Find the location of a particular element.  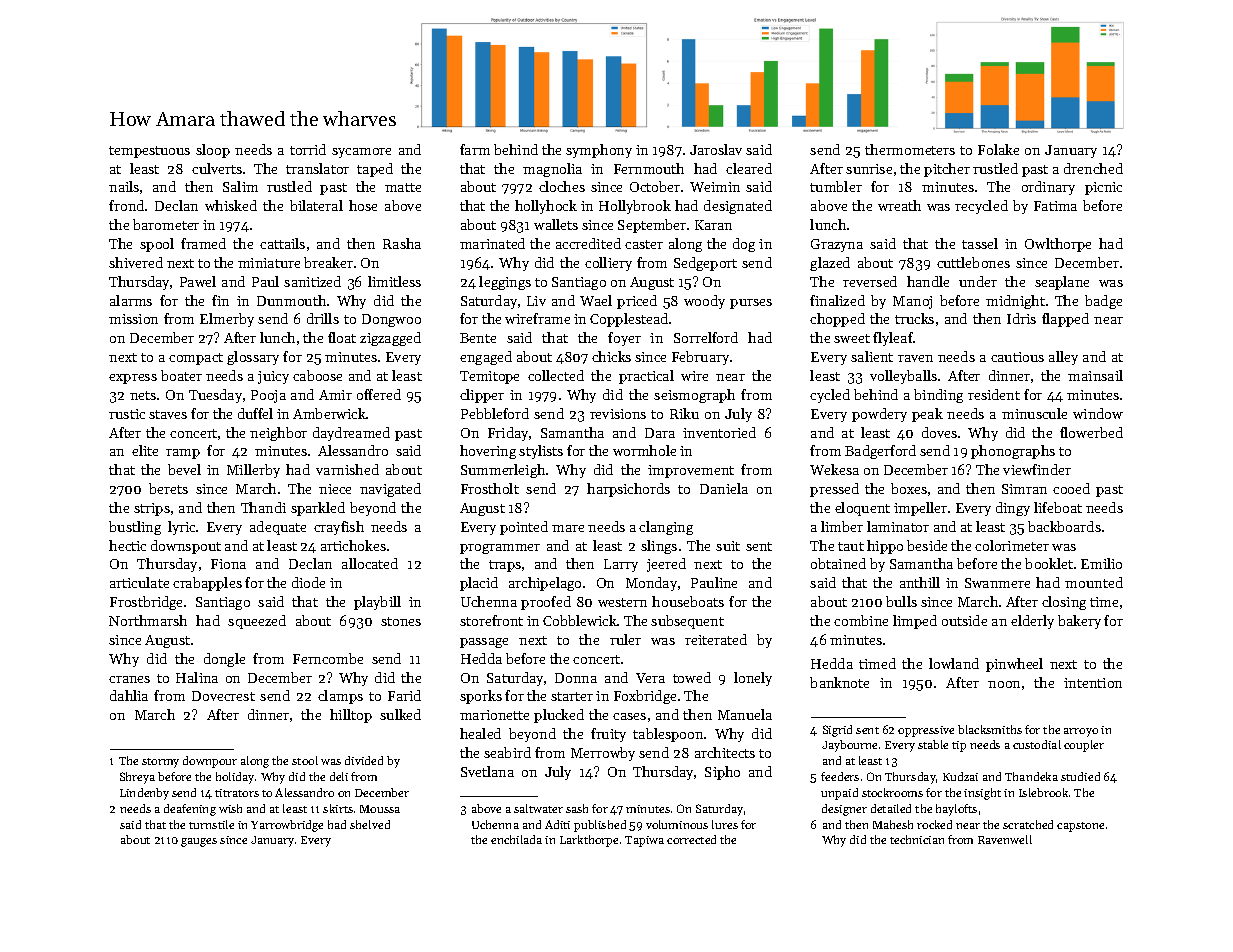

wish is located at coordinates (230, 808).
